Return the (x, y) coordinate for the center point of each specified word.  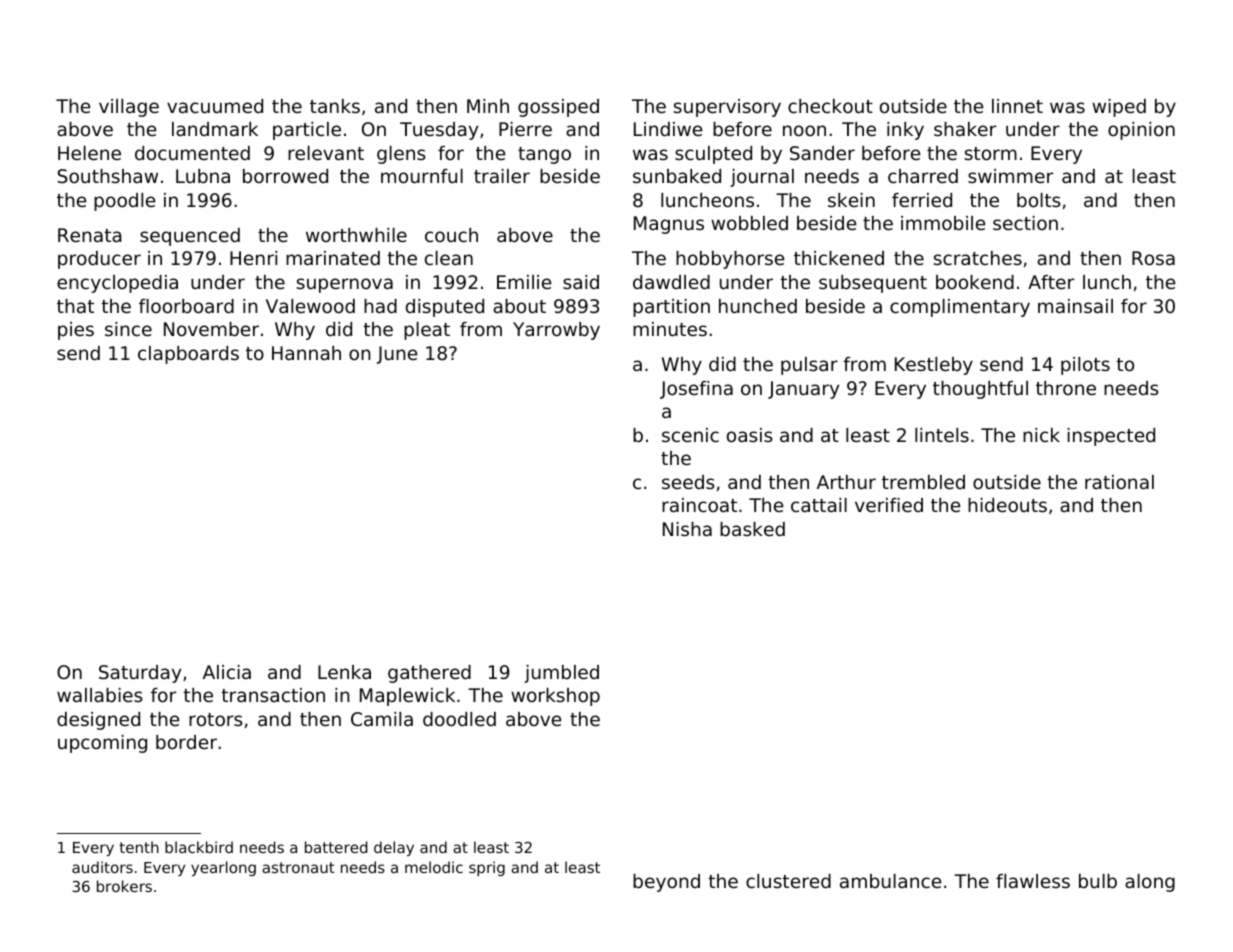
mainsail (1075, 306)
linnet (1017, 106)
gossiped (558, 108)
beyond (666, 883)
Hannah (306, 353)
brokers (124, 886)
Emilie (524, 282)
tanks (335, 106)
